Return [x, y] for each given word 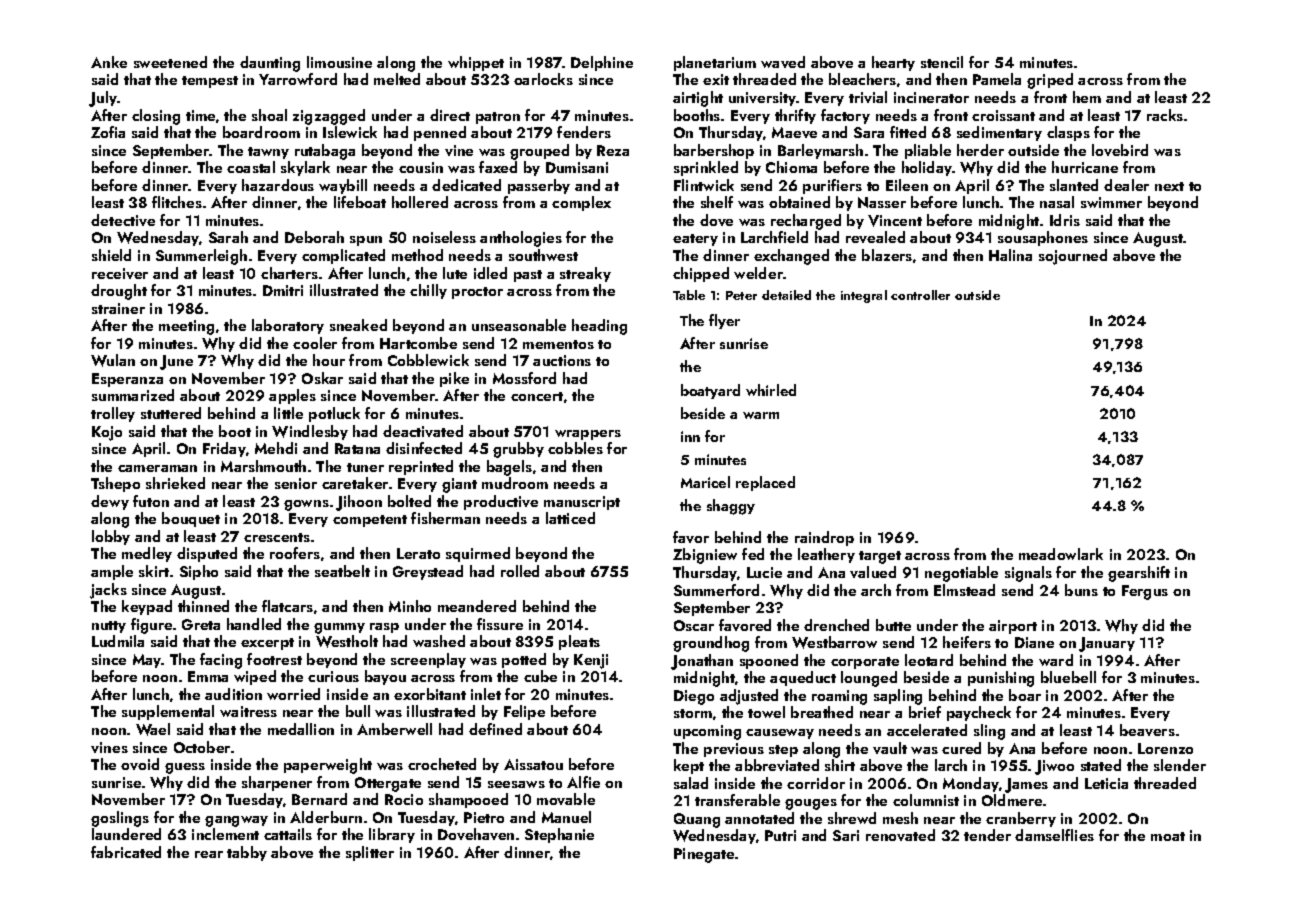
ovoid [140, 764]
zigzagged [329, 117]
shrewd [852, 818]
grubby [518, 450]
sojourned [1073, 257]
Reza [613, 150]
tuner [365, 467]
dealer [1126, 185]
